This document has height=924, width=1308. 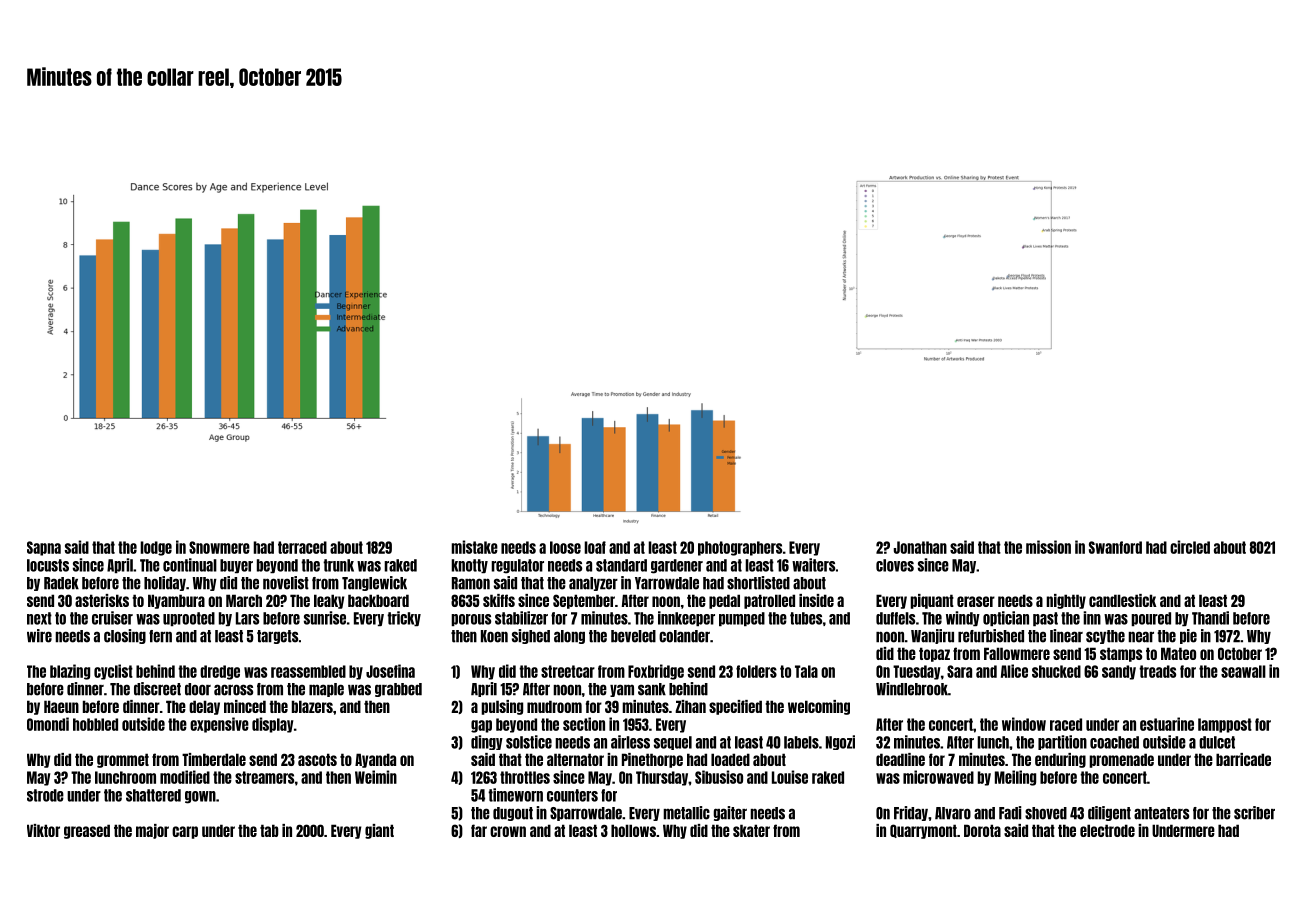 What do you see at coordinates (481, 726) in the document?
I see `gap` at bounding box center [481, 726].
